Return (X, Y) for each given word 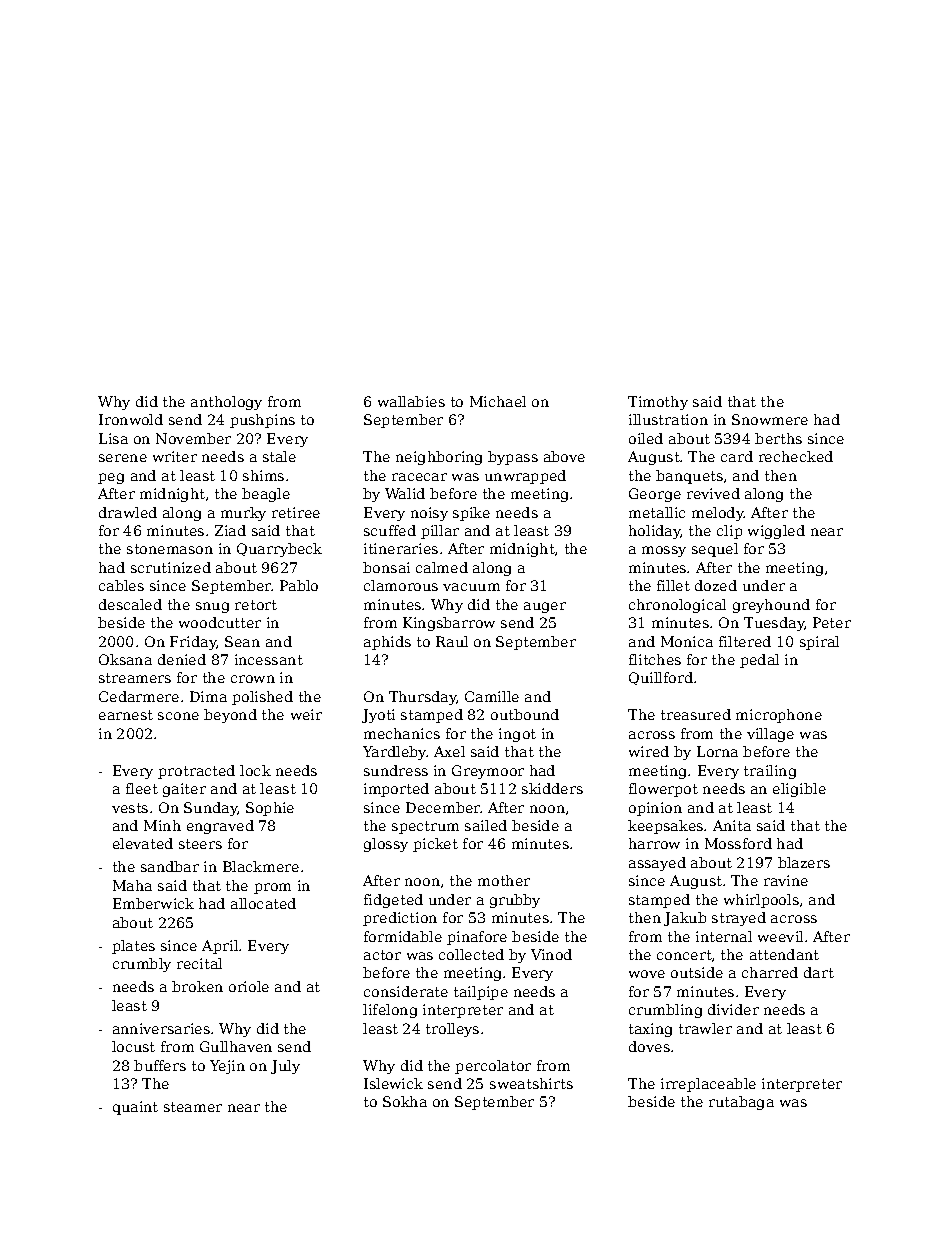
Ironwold (131, 419)
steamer (193, 1107)
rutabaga (741, 1103)
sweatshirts (531, 1083)
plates (133, 947)
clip (729, 532)
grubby (515, 901)
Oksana (125, 659)
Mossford (738, 843)
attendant (784, 954)
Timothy (658, 403)
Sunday (210, 809)
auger (545, 607)
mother (504, 880)
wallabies (411, 401)
